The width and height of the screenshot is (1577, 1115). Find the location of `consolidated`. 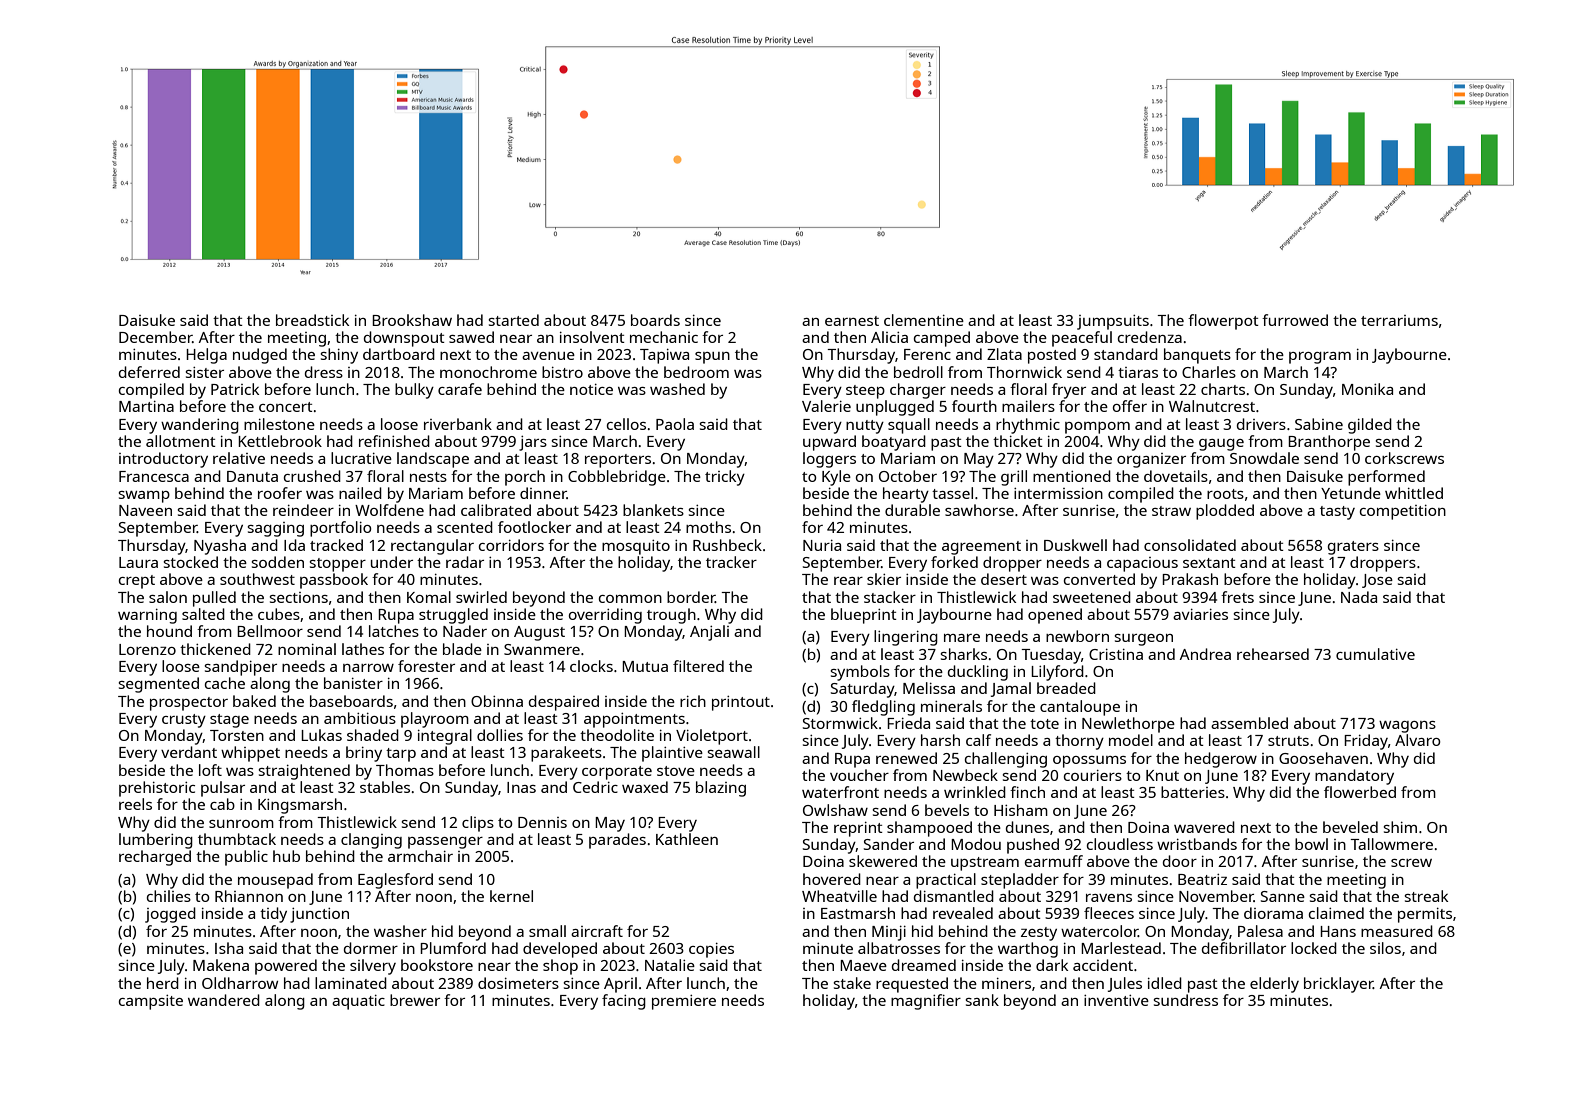

consolidated is located at coordinates (1190, 545).
